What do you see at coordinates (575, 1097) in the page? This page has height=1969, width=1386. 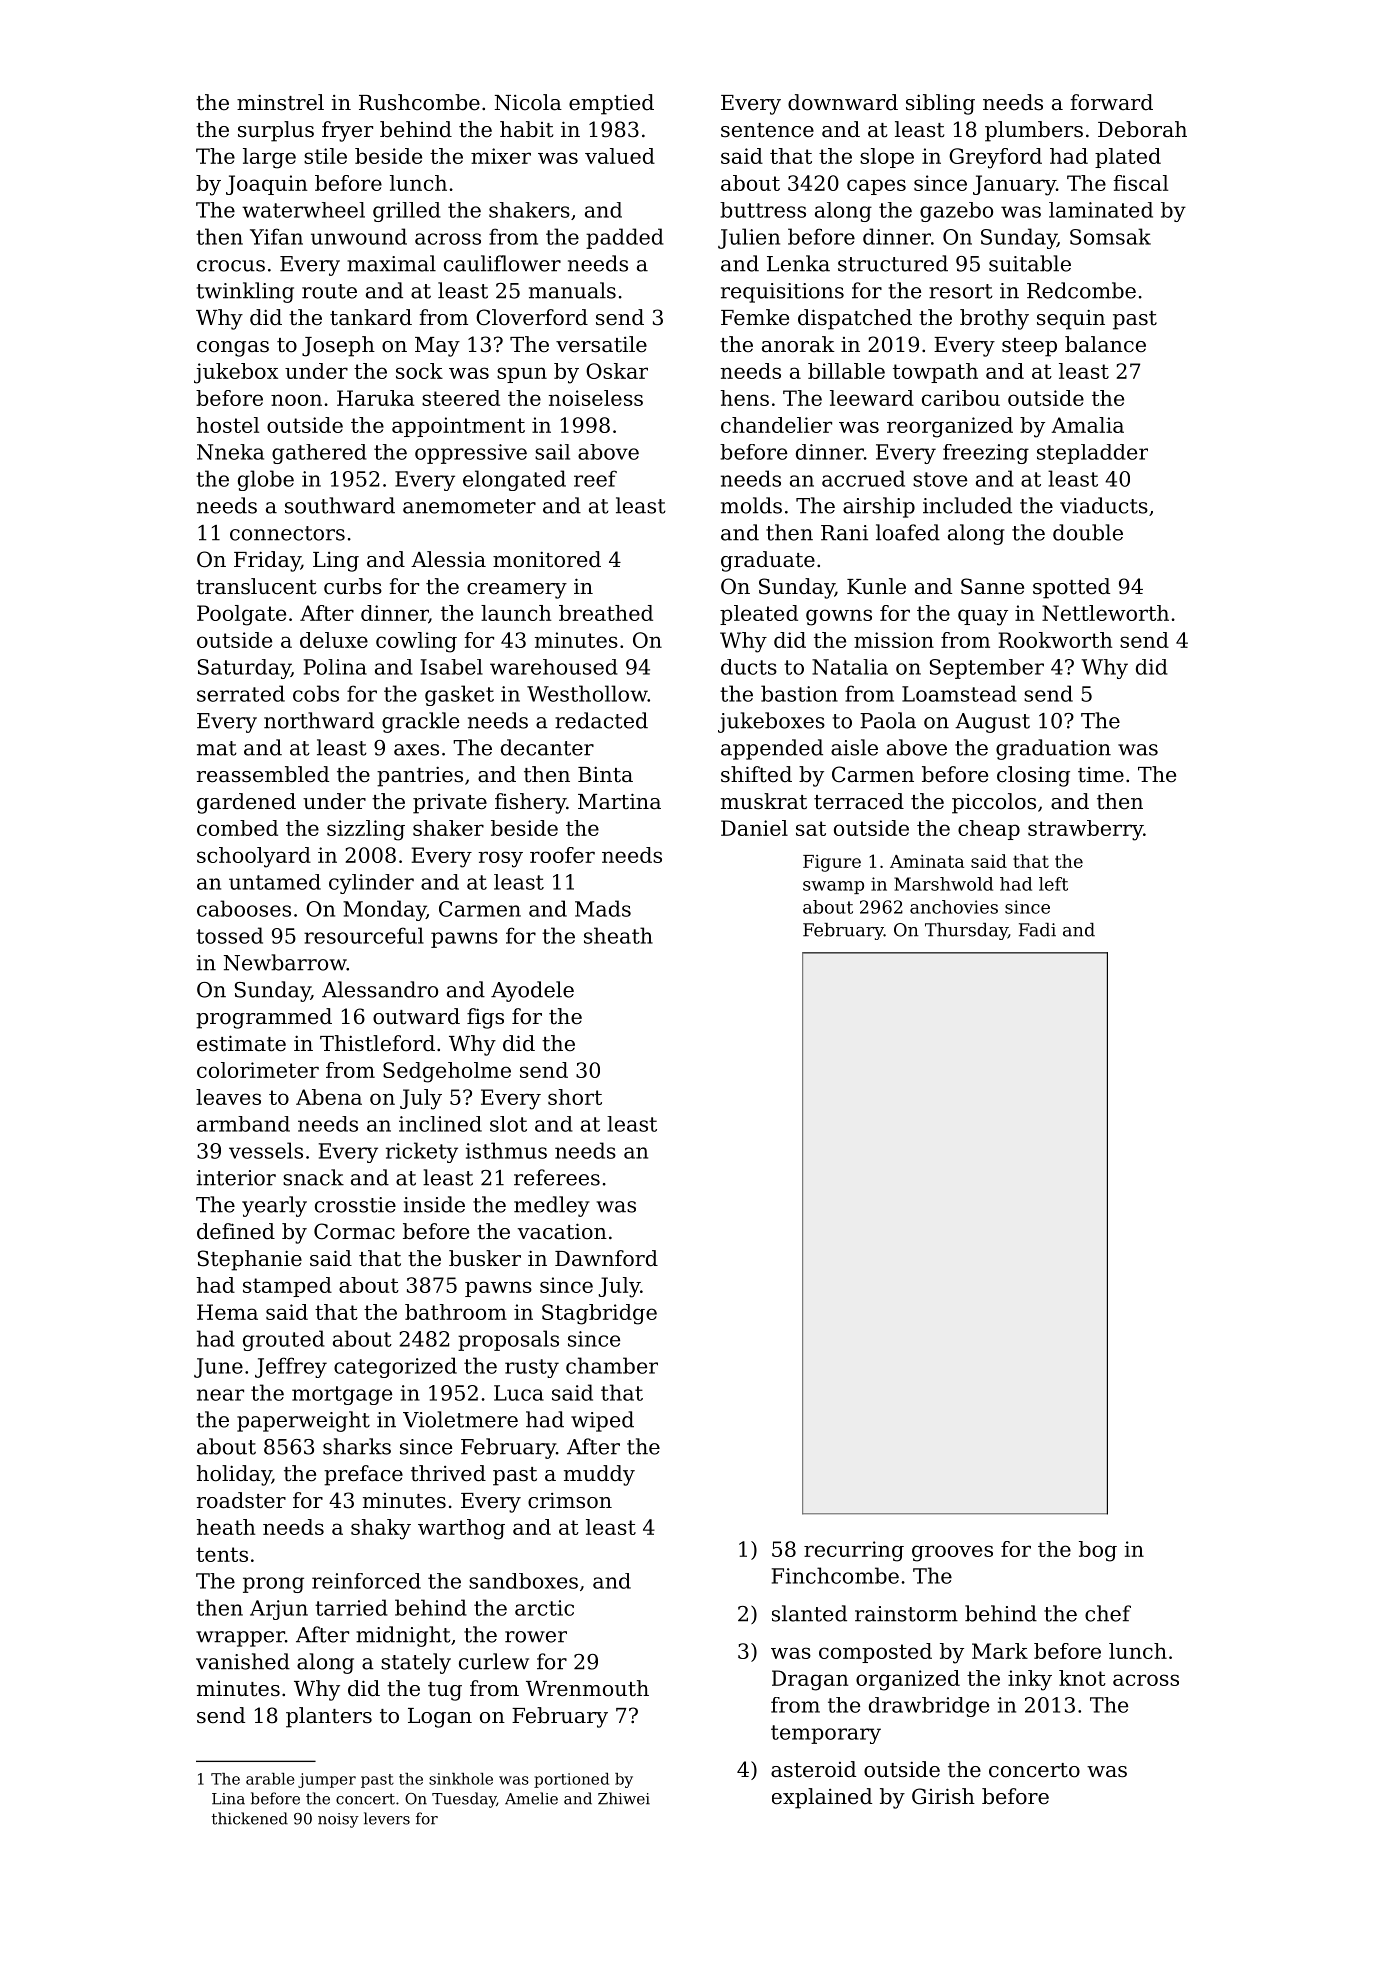 I see `short` at bounding box center [575, 1097].
